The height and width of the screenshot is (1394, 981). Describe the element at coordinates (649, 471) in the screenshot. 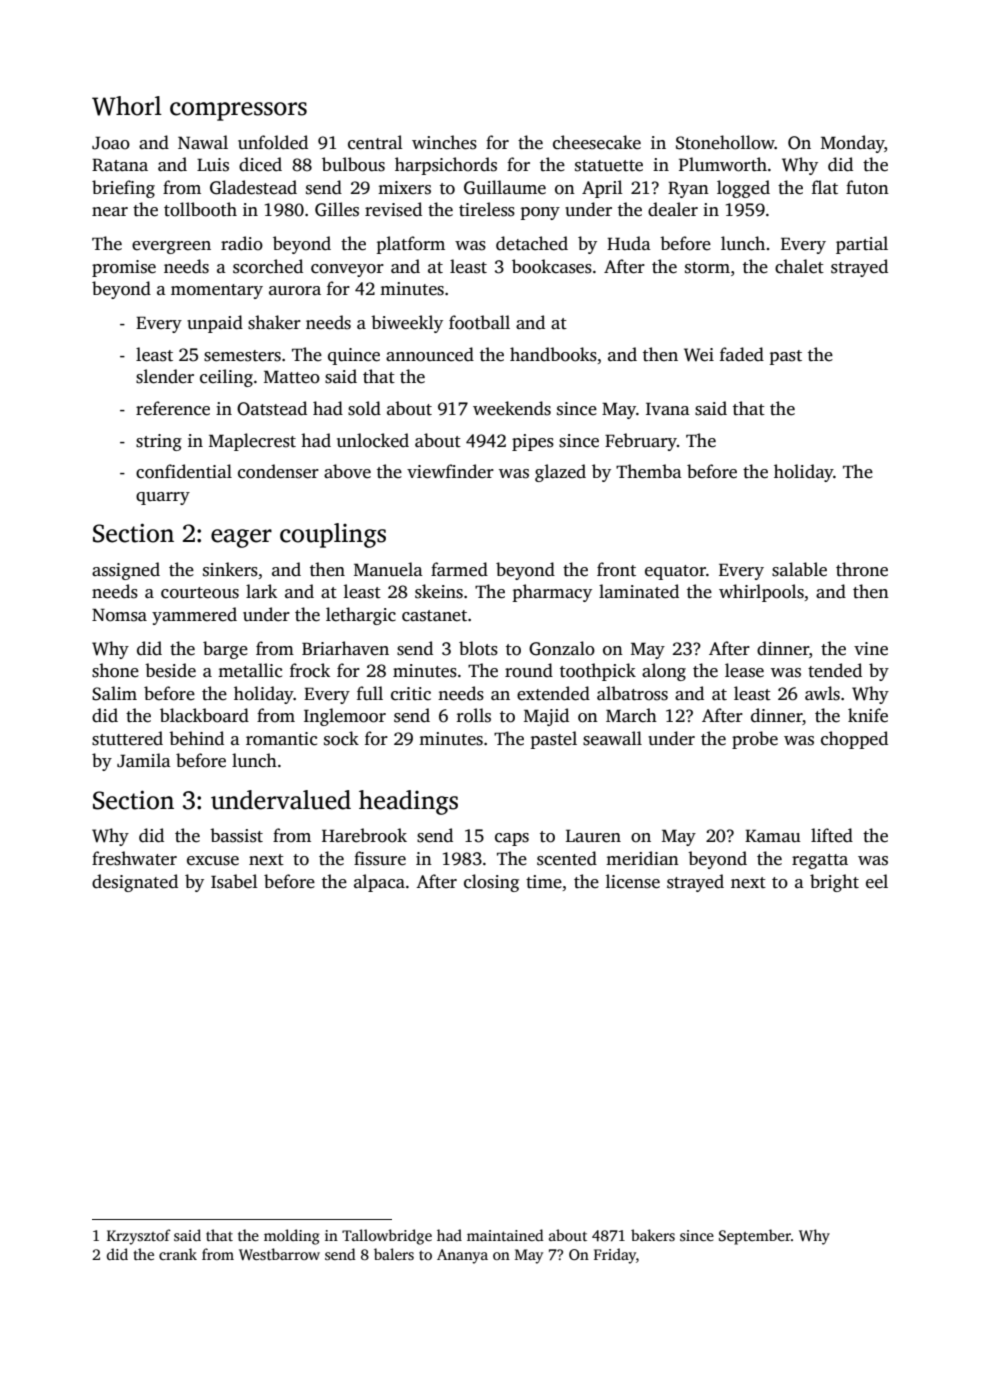

I see `Themba` at that location.
